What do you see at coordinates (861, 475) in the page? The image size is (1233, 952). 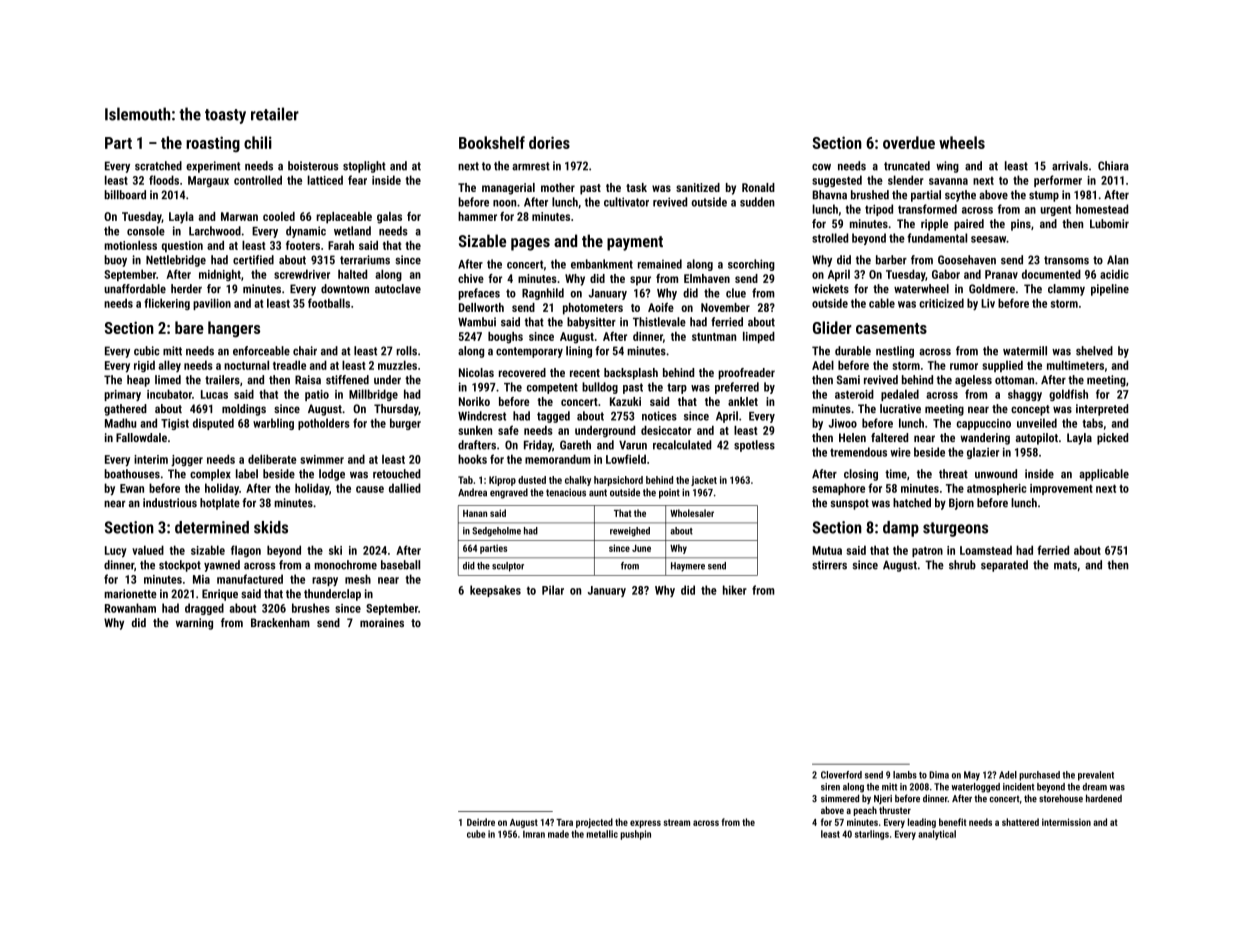 I see `closing` at bounding box center [861, 475].
